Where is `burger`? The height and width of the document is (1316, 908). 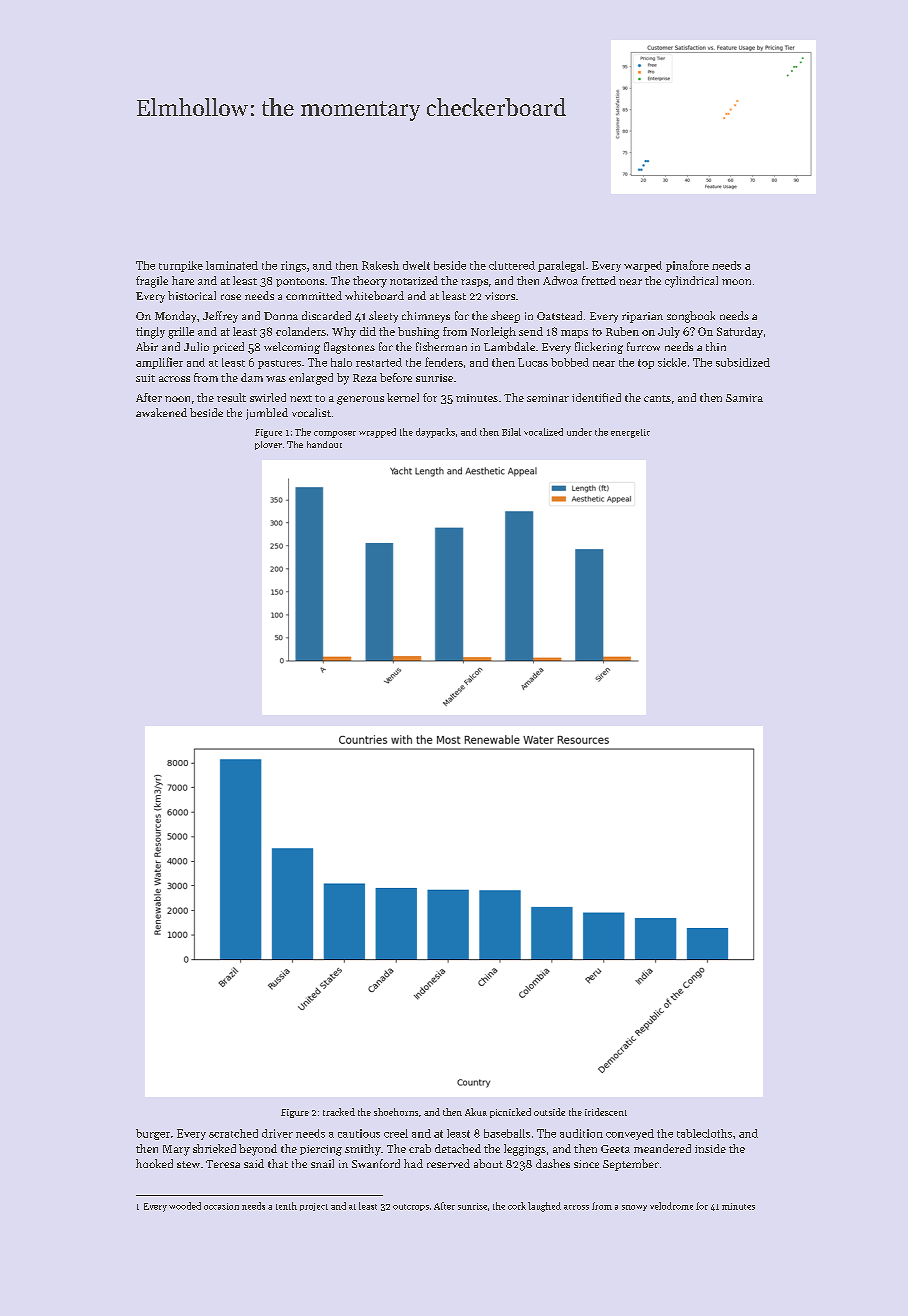 burger is located at coordinates (153, 1134).
